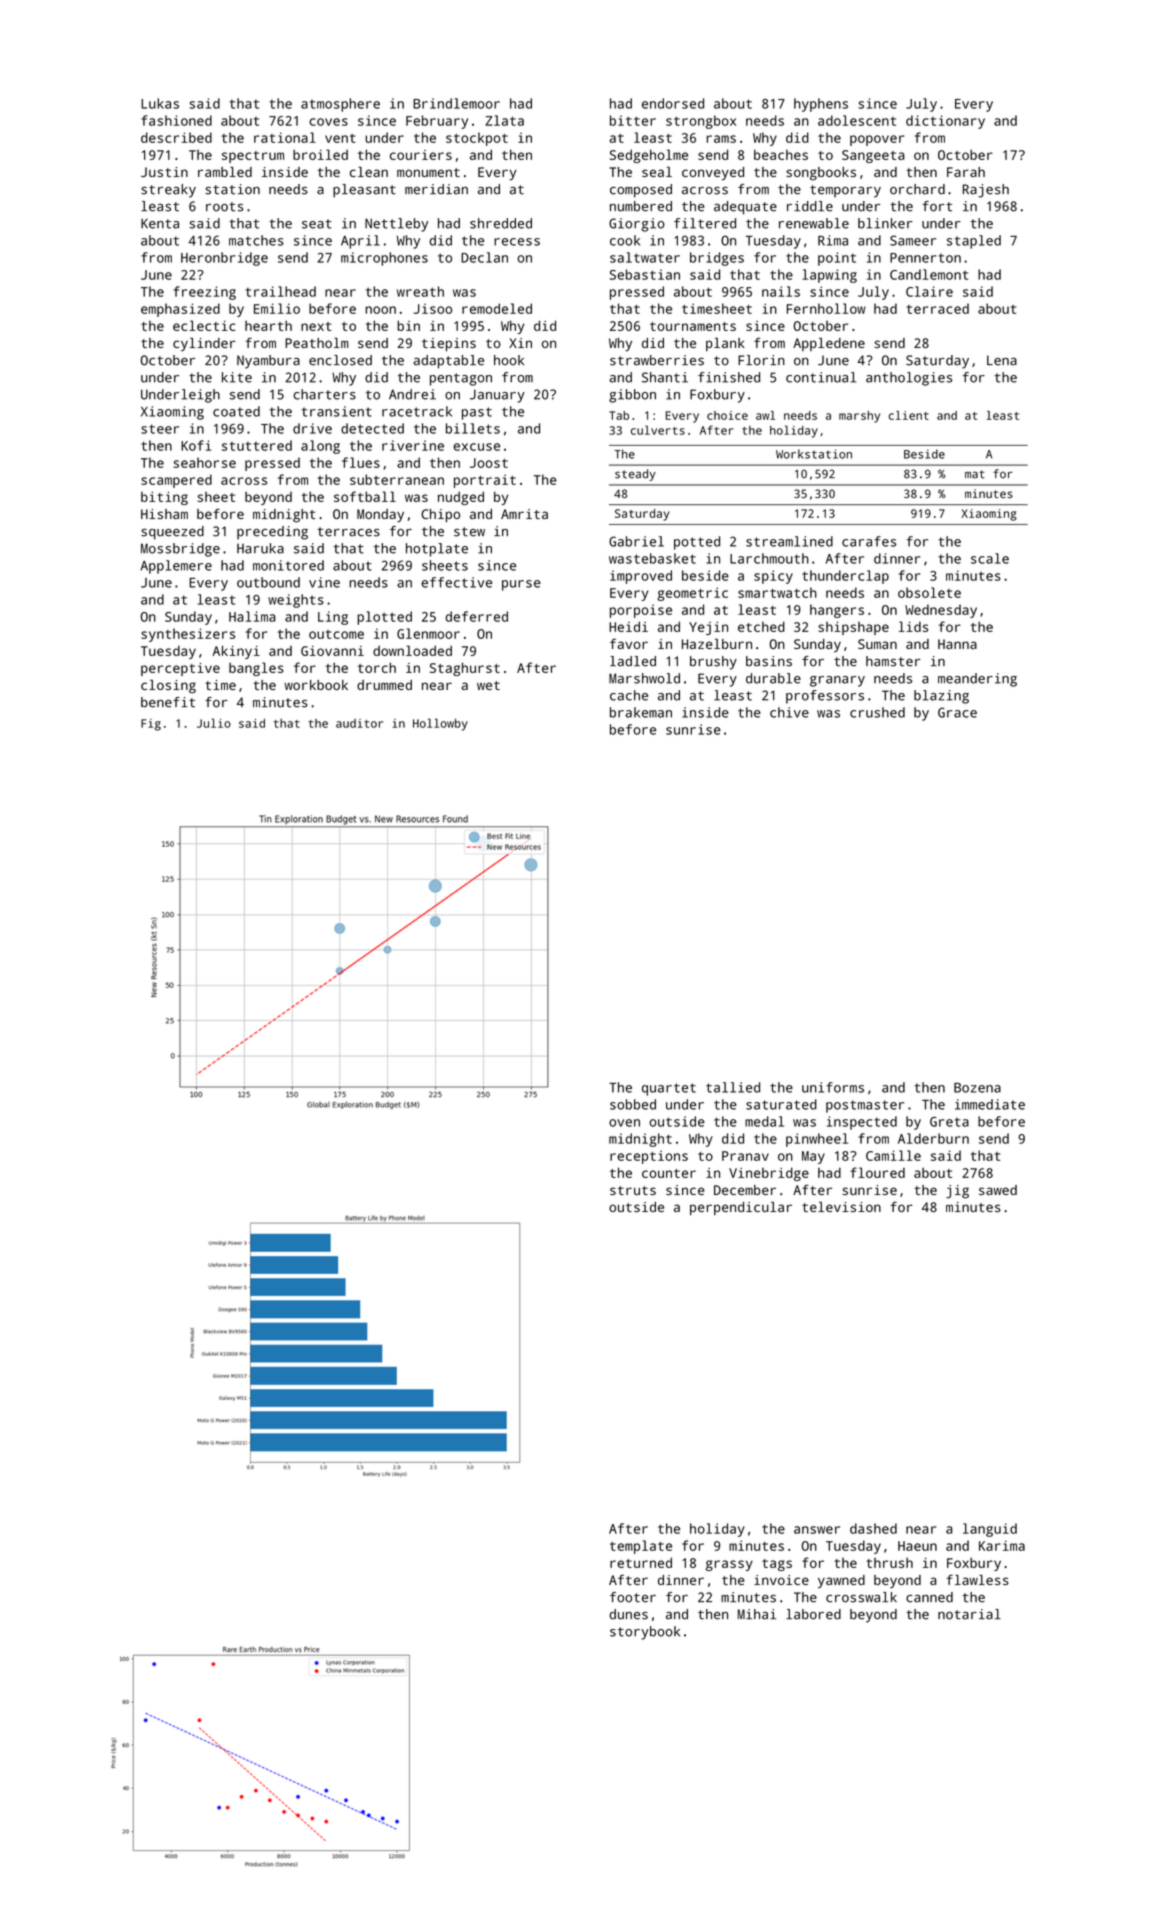 The image size is (1168, 1924). What do you see at coordinates (633, 1190) in the screenshot?
I see `struts` at bounding box center [633, 1190].
